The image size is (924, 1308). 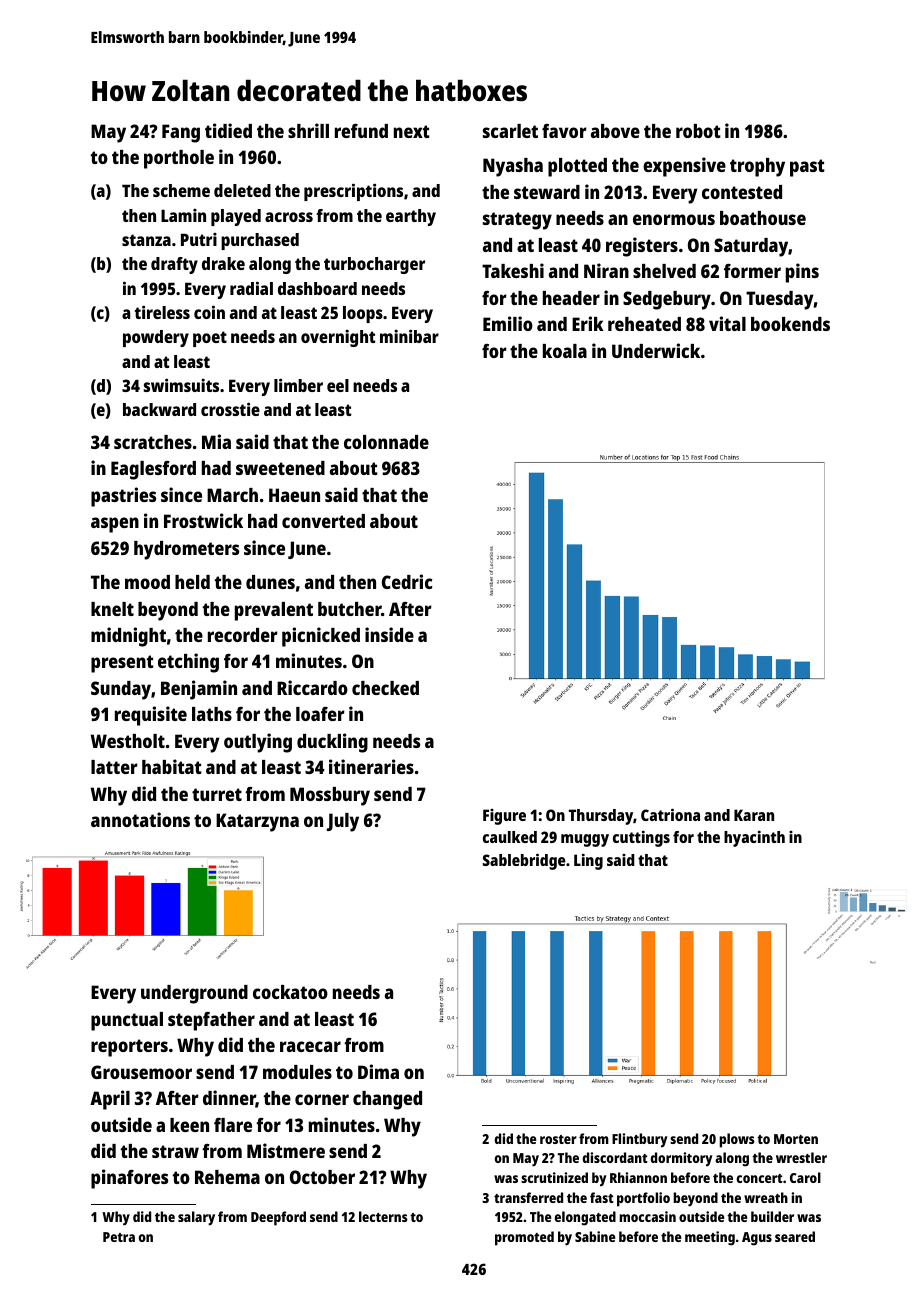 I want to click on earthy, so click(x=411, y=217).
